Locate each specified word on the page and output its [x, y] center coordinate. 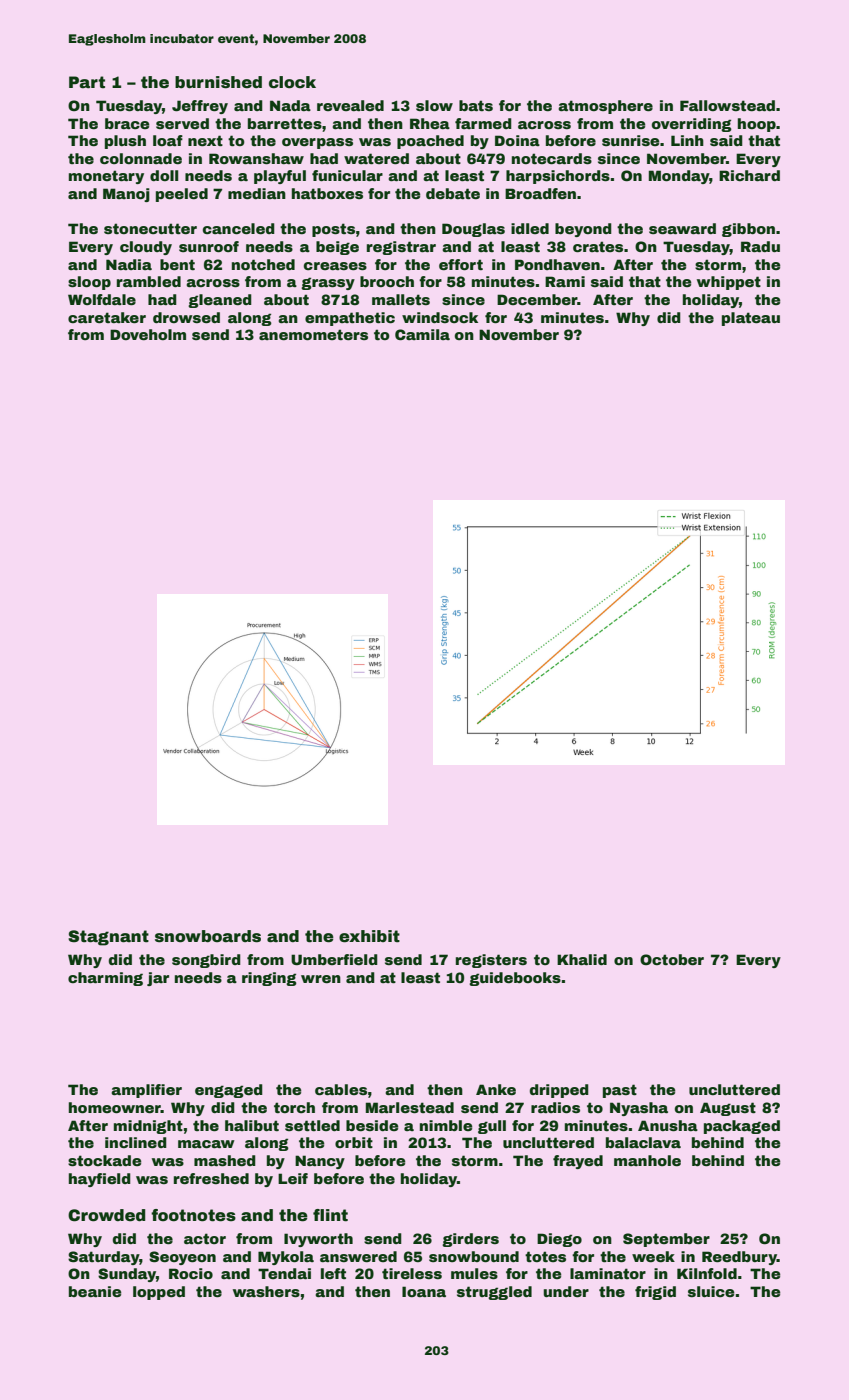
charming [105, 979]
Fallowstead [727, 105]
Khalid [582, 959]
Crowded [106, 1215]
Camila [422, 334]
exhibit [369, 936]
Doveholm [148, 334]
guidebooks [515, 979]
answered [358, 1256]
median [257, 193]
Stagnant [108, 938]
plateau [751, 319]
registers [491, 961]
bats [476, 105]
